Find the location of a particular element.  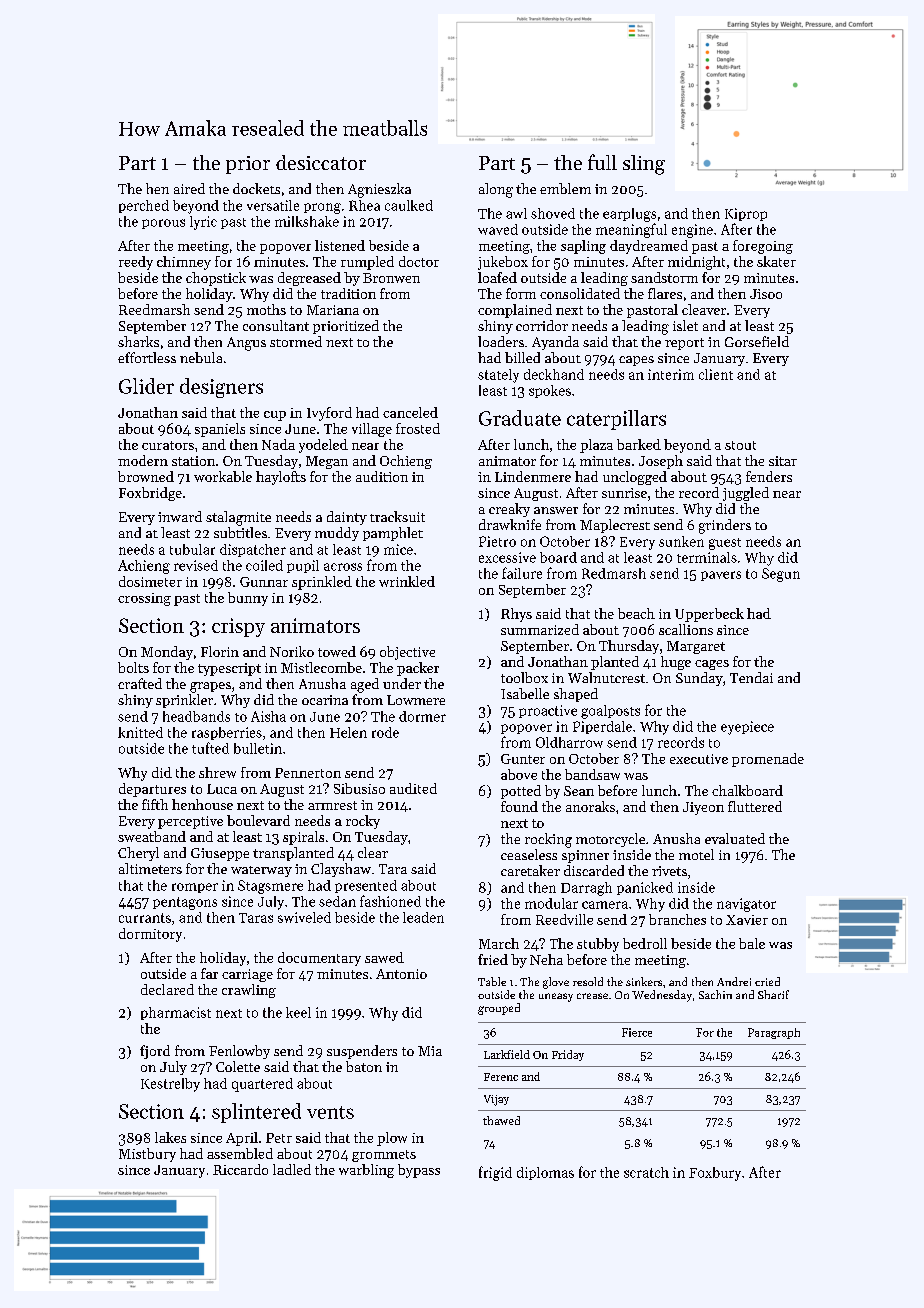

Foxbridge is located at coordinates (150, 494).
